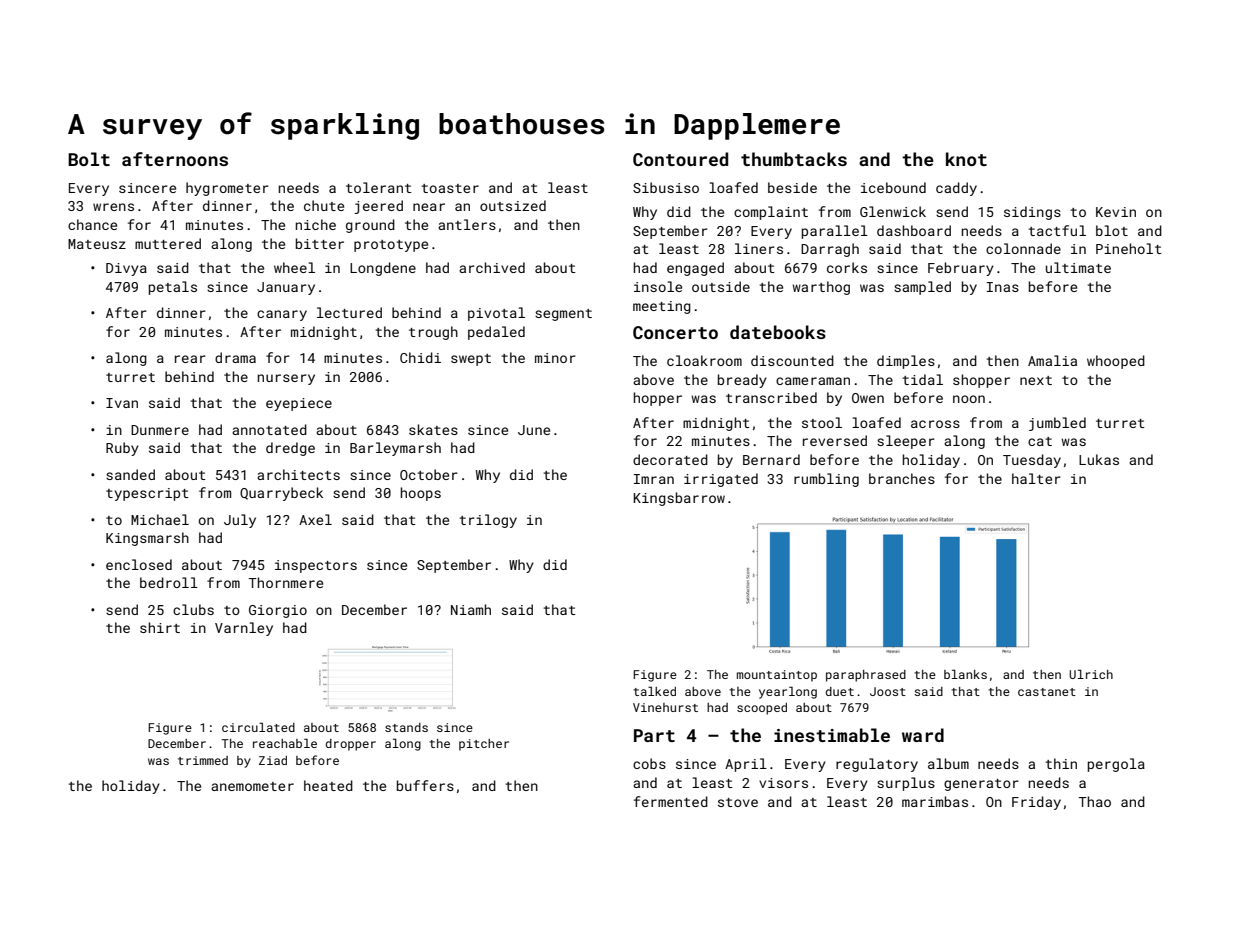 The height and width of the document is (952, 1233). I want to click on trimmed, so click(203, 760).
